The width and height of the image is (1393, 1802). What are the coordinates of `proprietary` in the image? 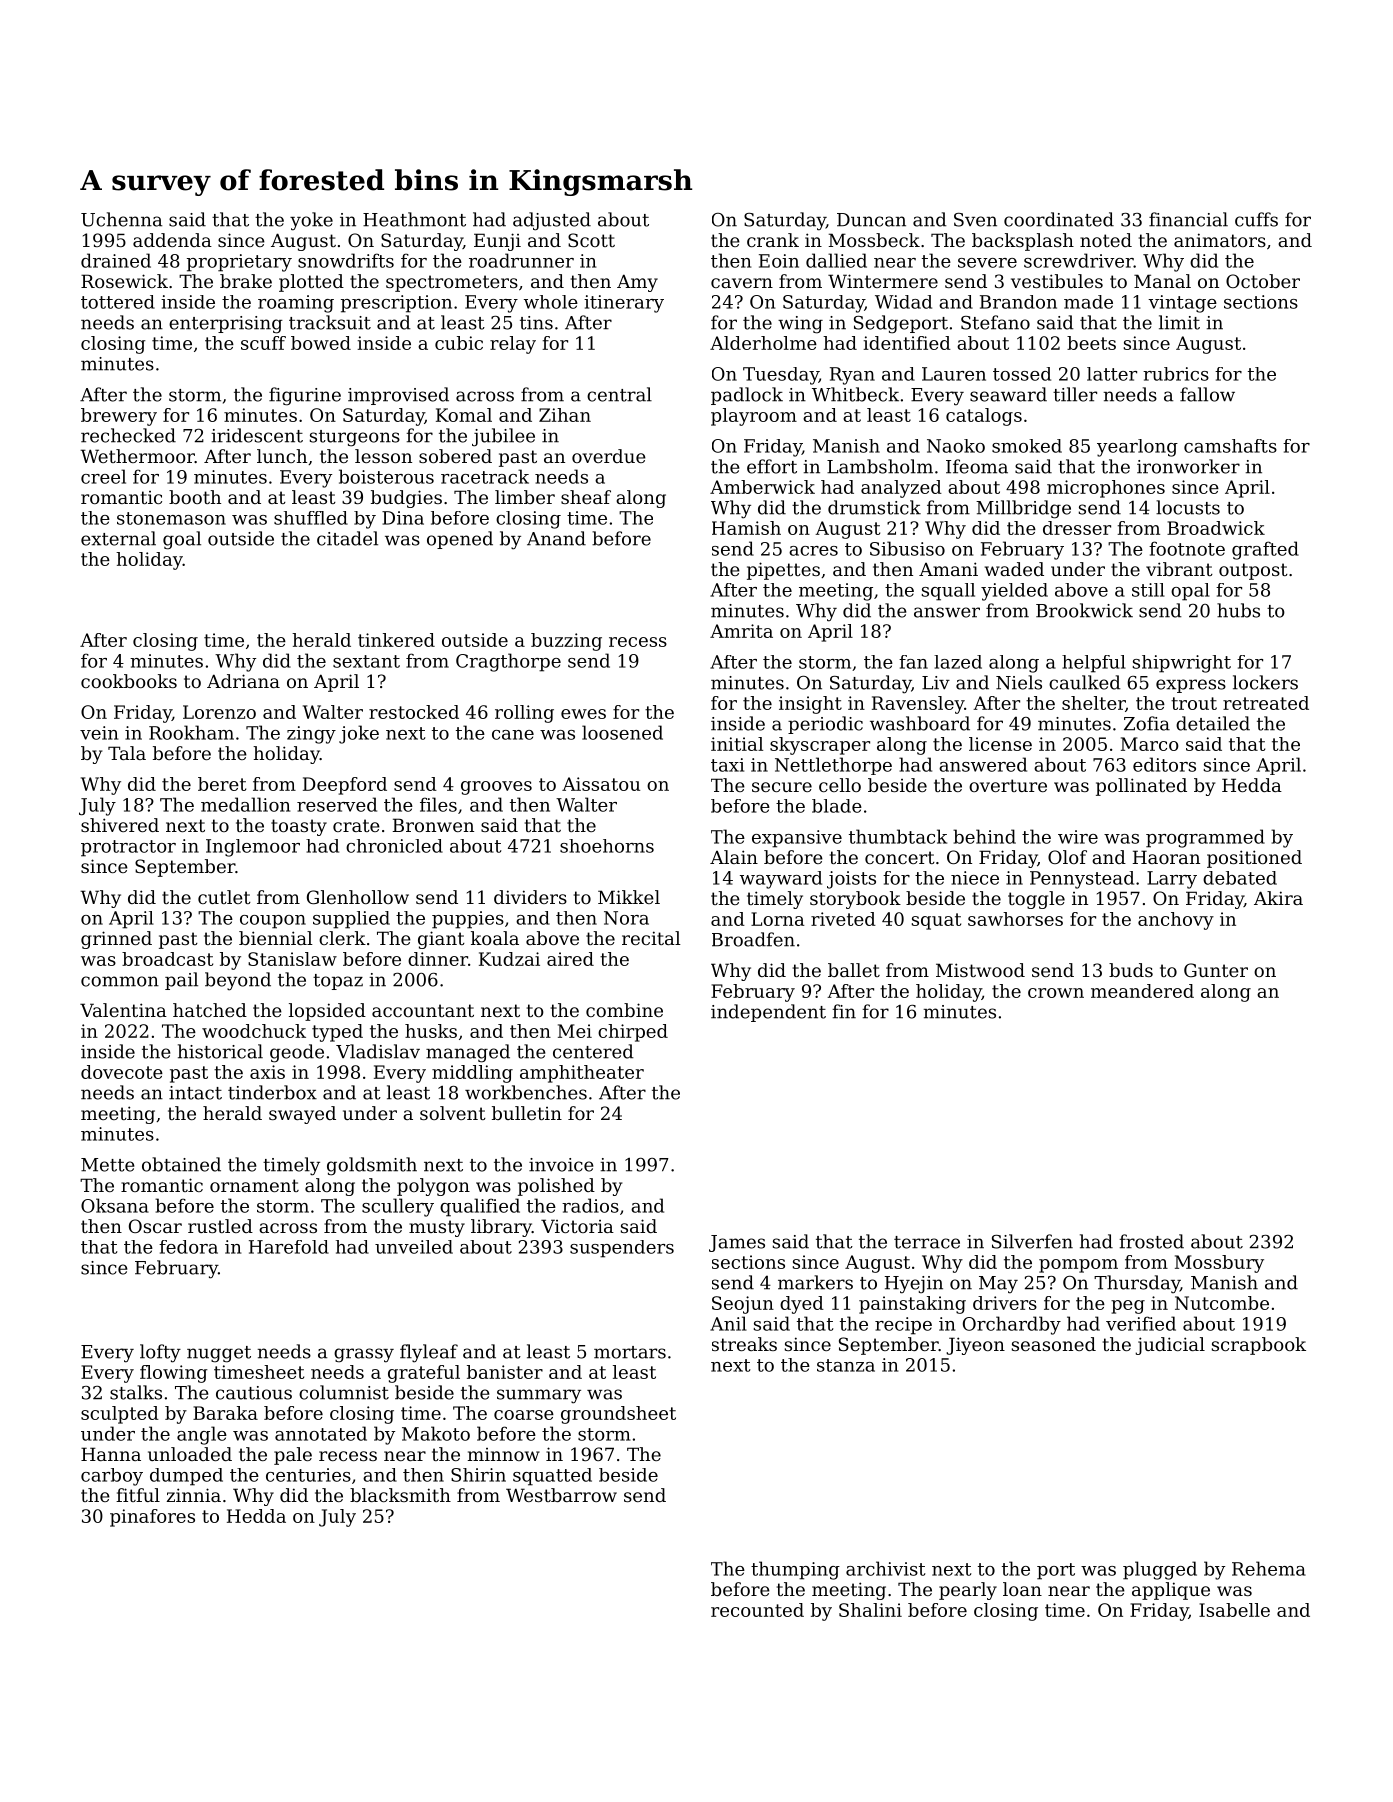 It's located at (239, 263).
